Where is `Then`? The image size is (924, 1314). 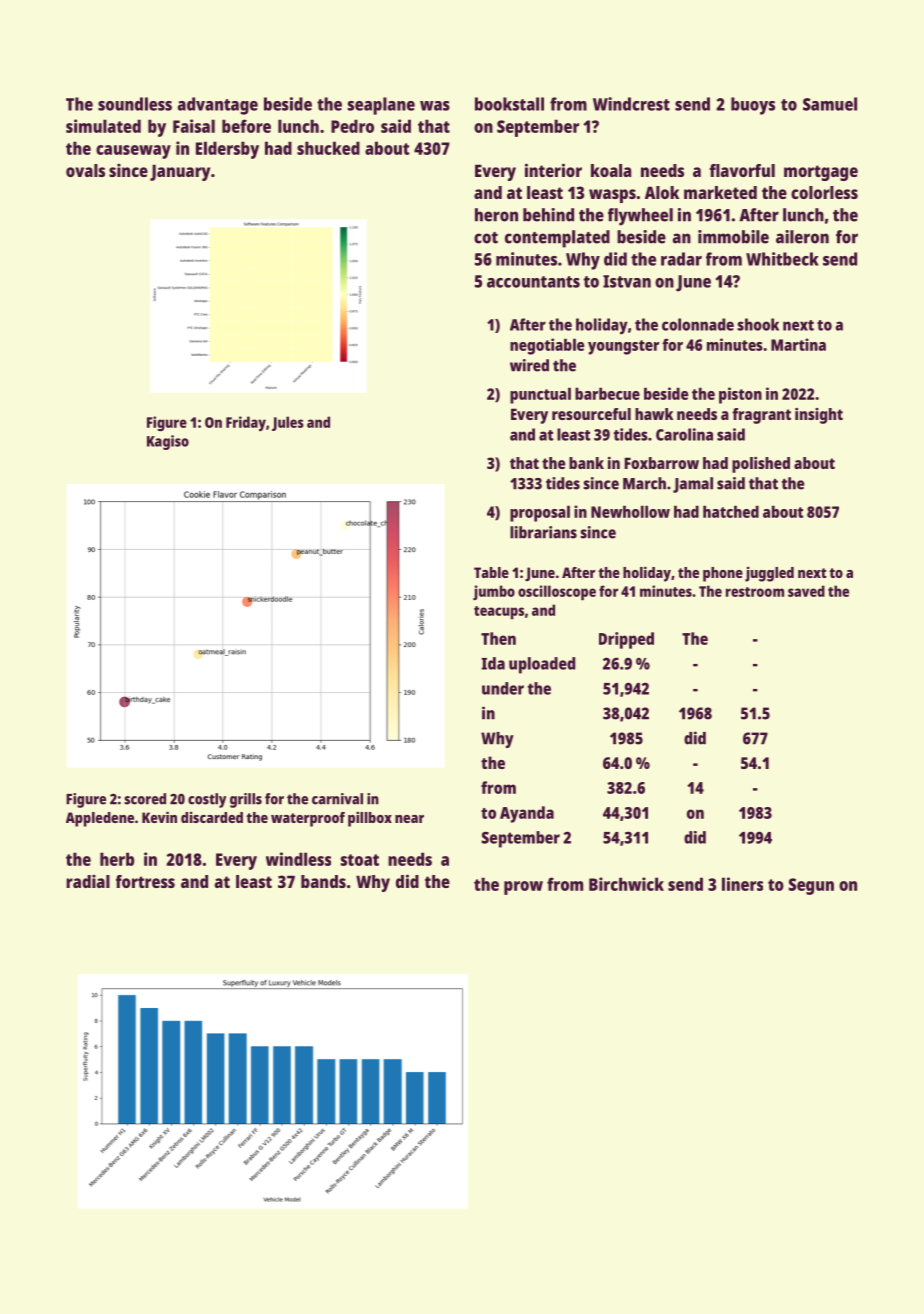 Then is located at coordinates (498, 638).
